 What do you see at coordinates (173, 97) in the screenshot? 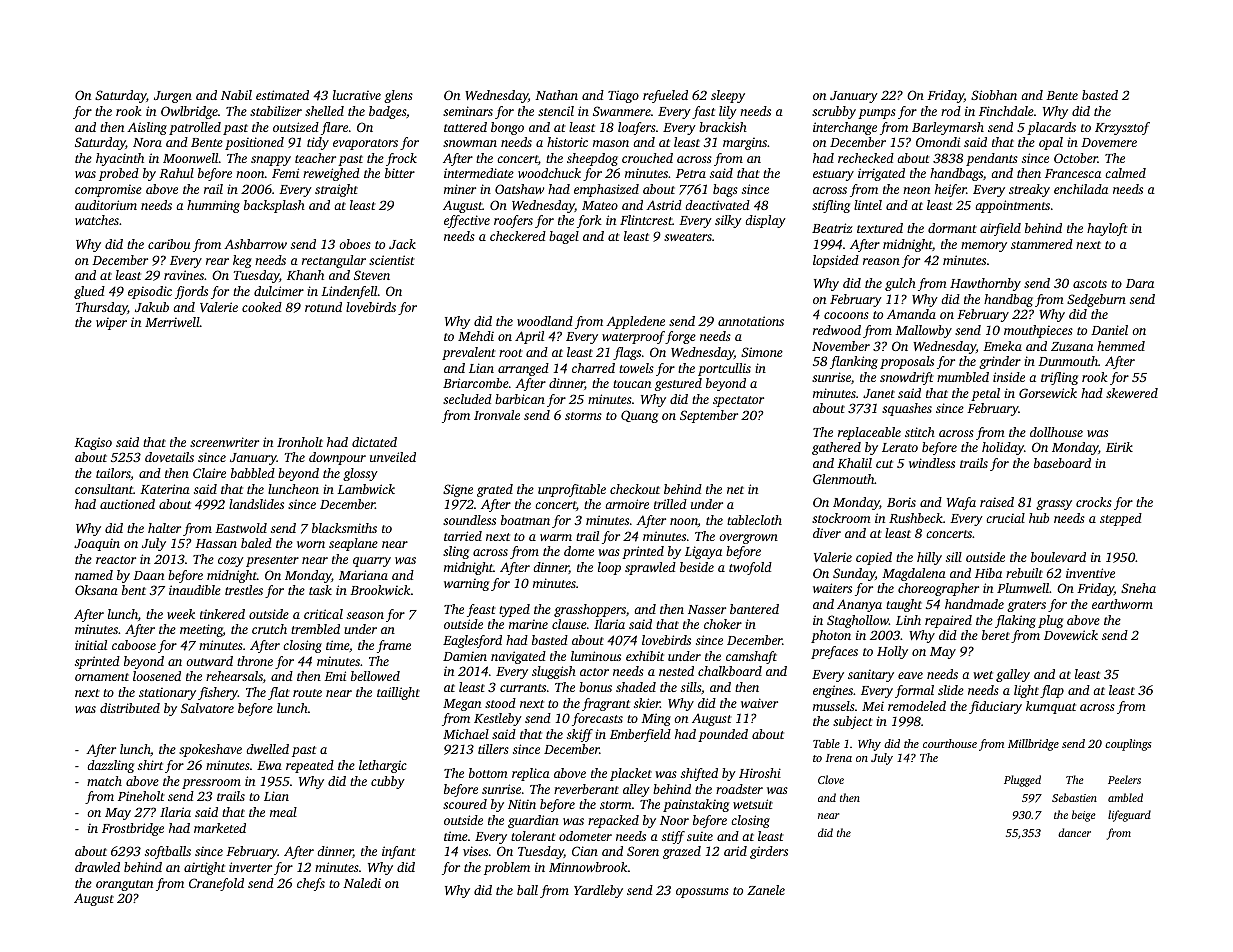
I see `Jurgen` at bounding box center [173, 97].
